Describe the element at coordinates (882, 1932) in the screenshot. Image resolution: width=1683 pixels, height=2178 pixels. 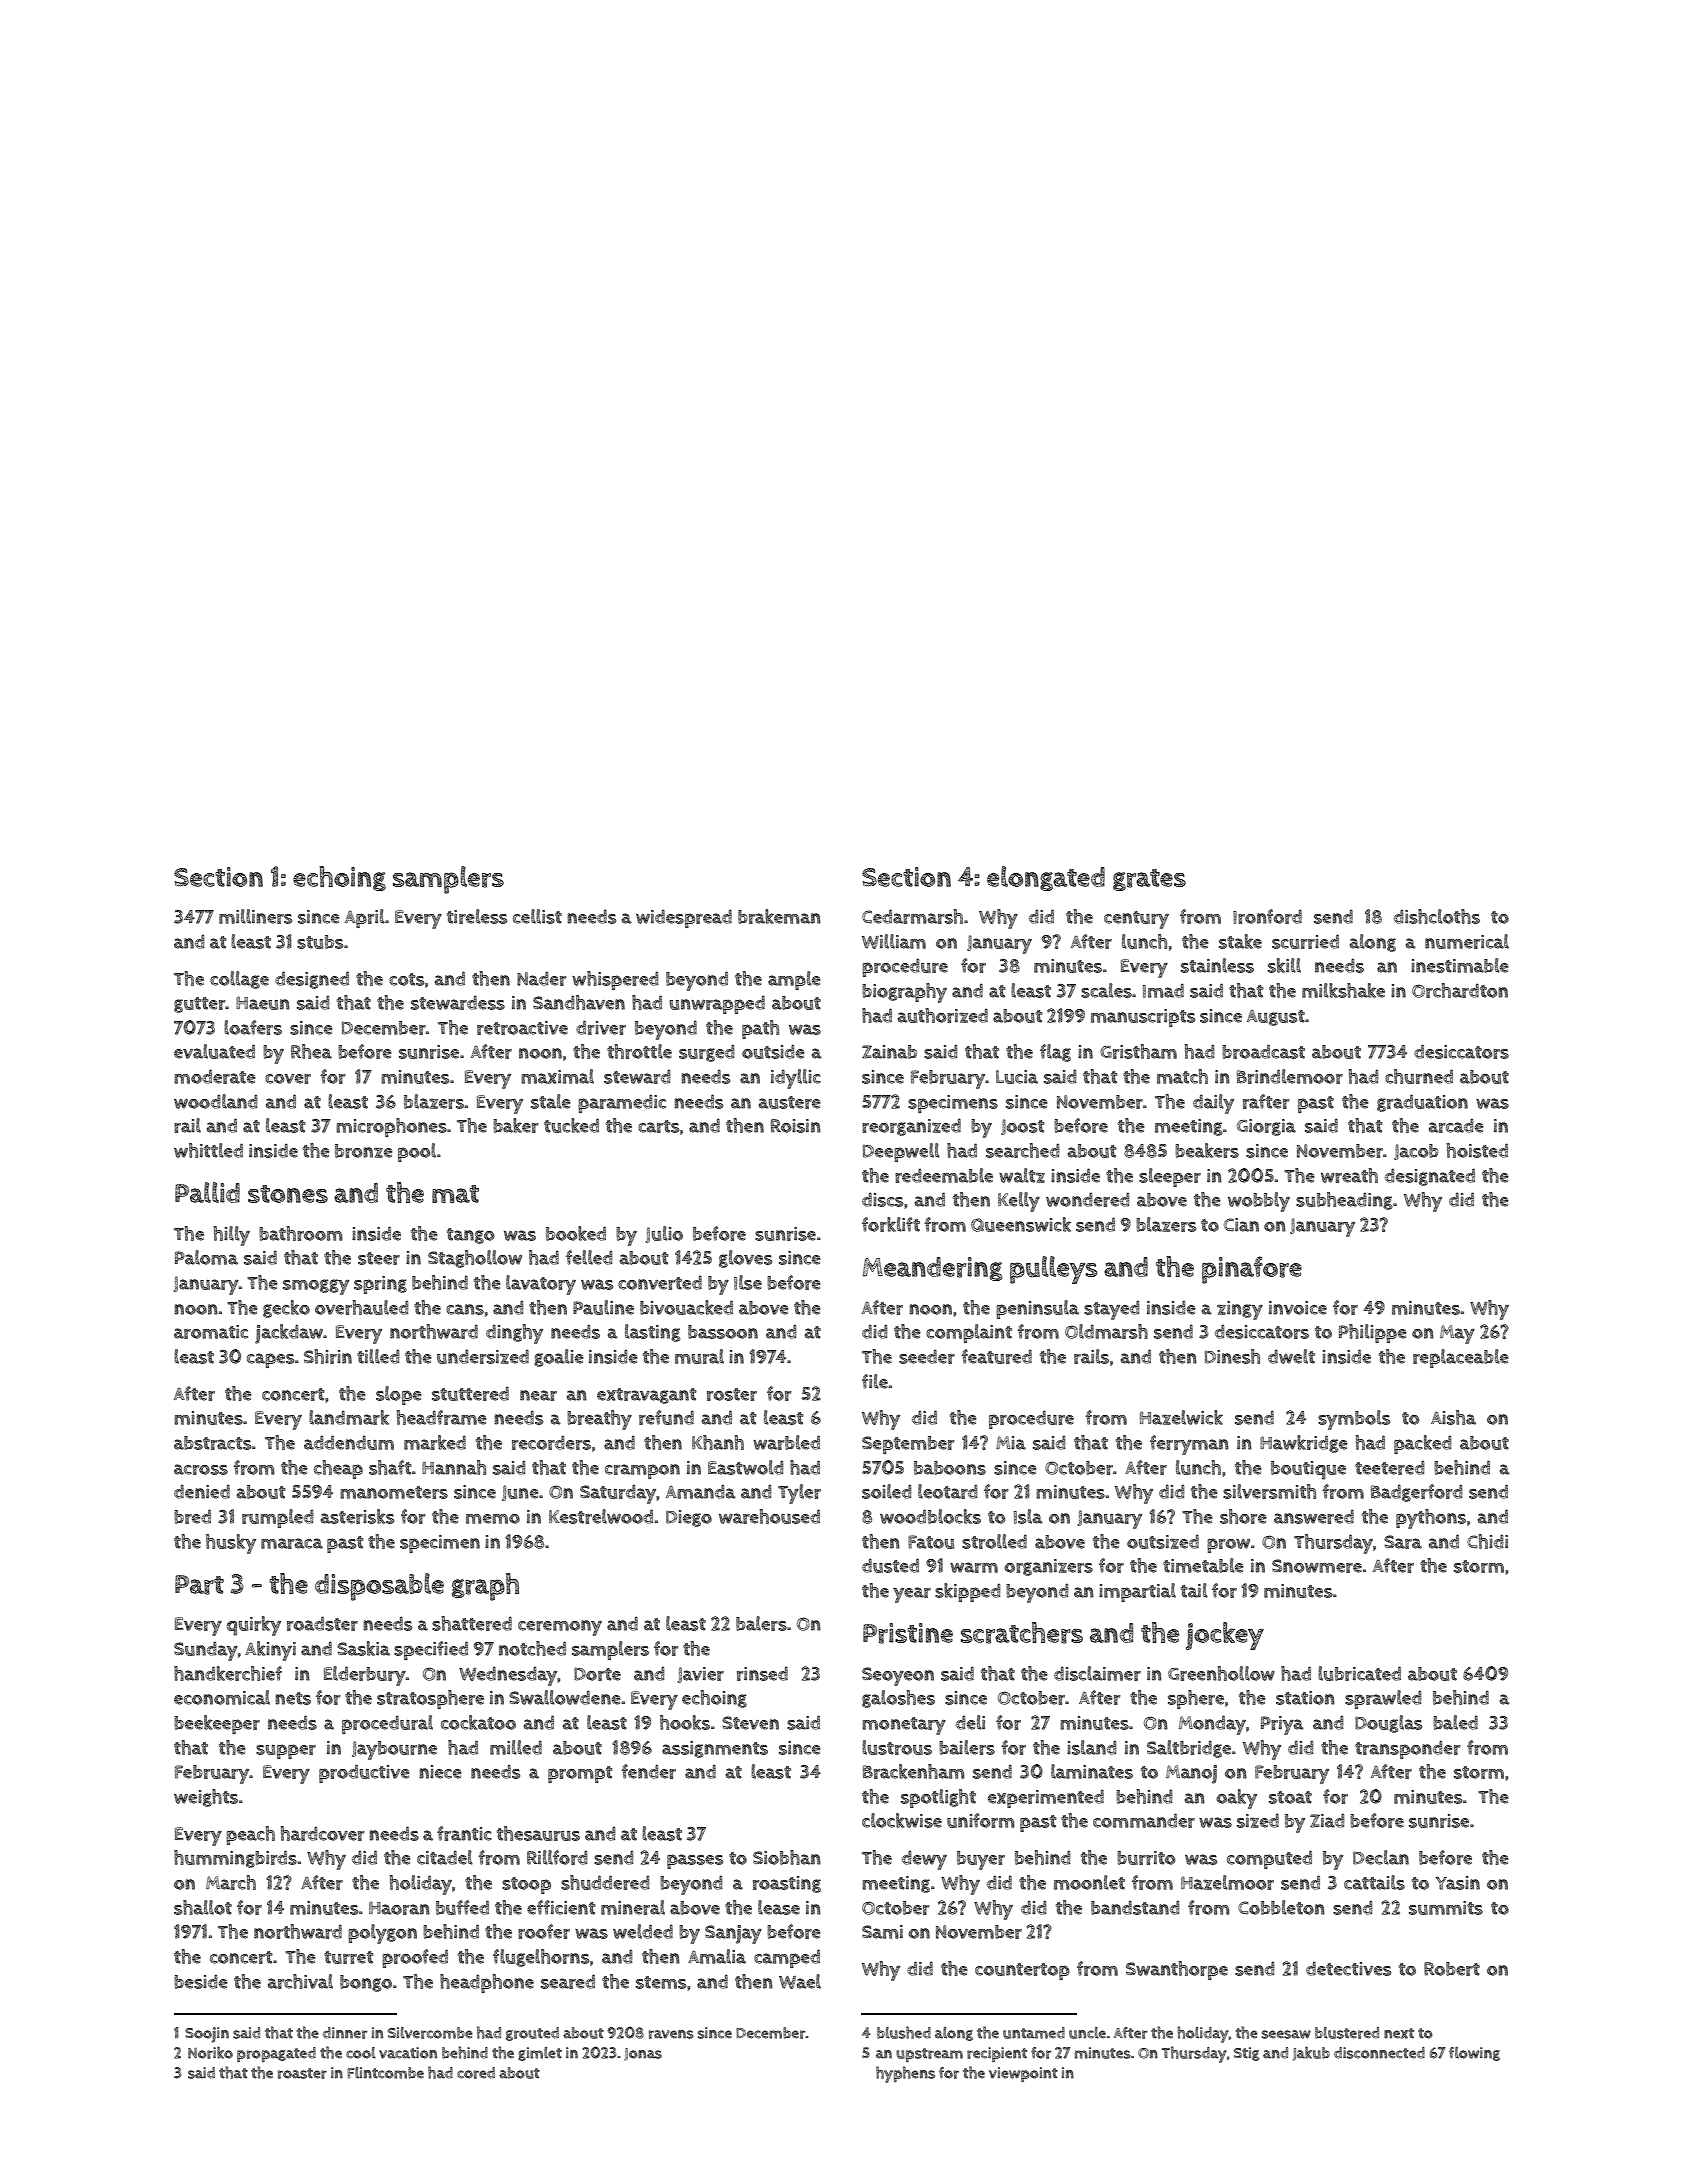
I see `Sami` at that location.
